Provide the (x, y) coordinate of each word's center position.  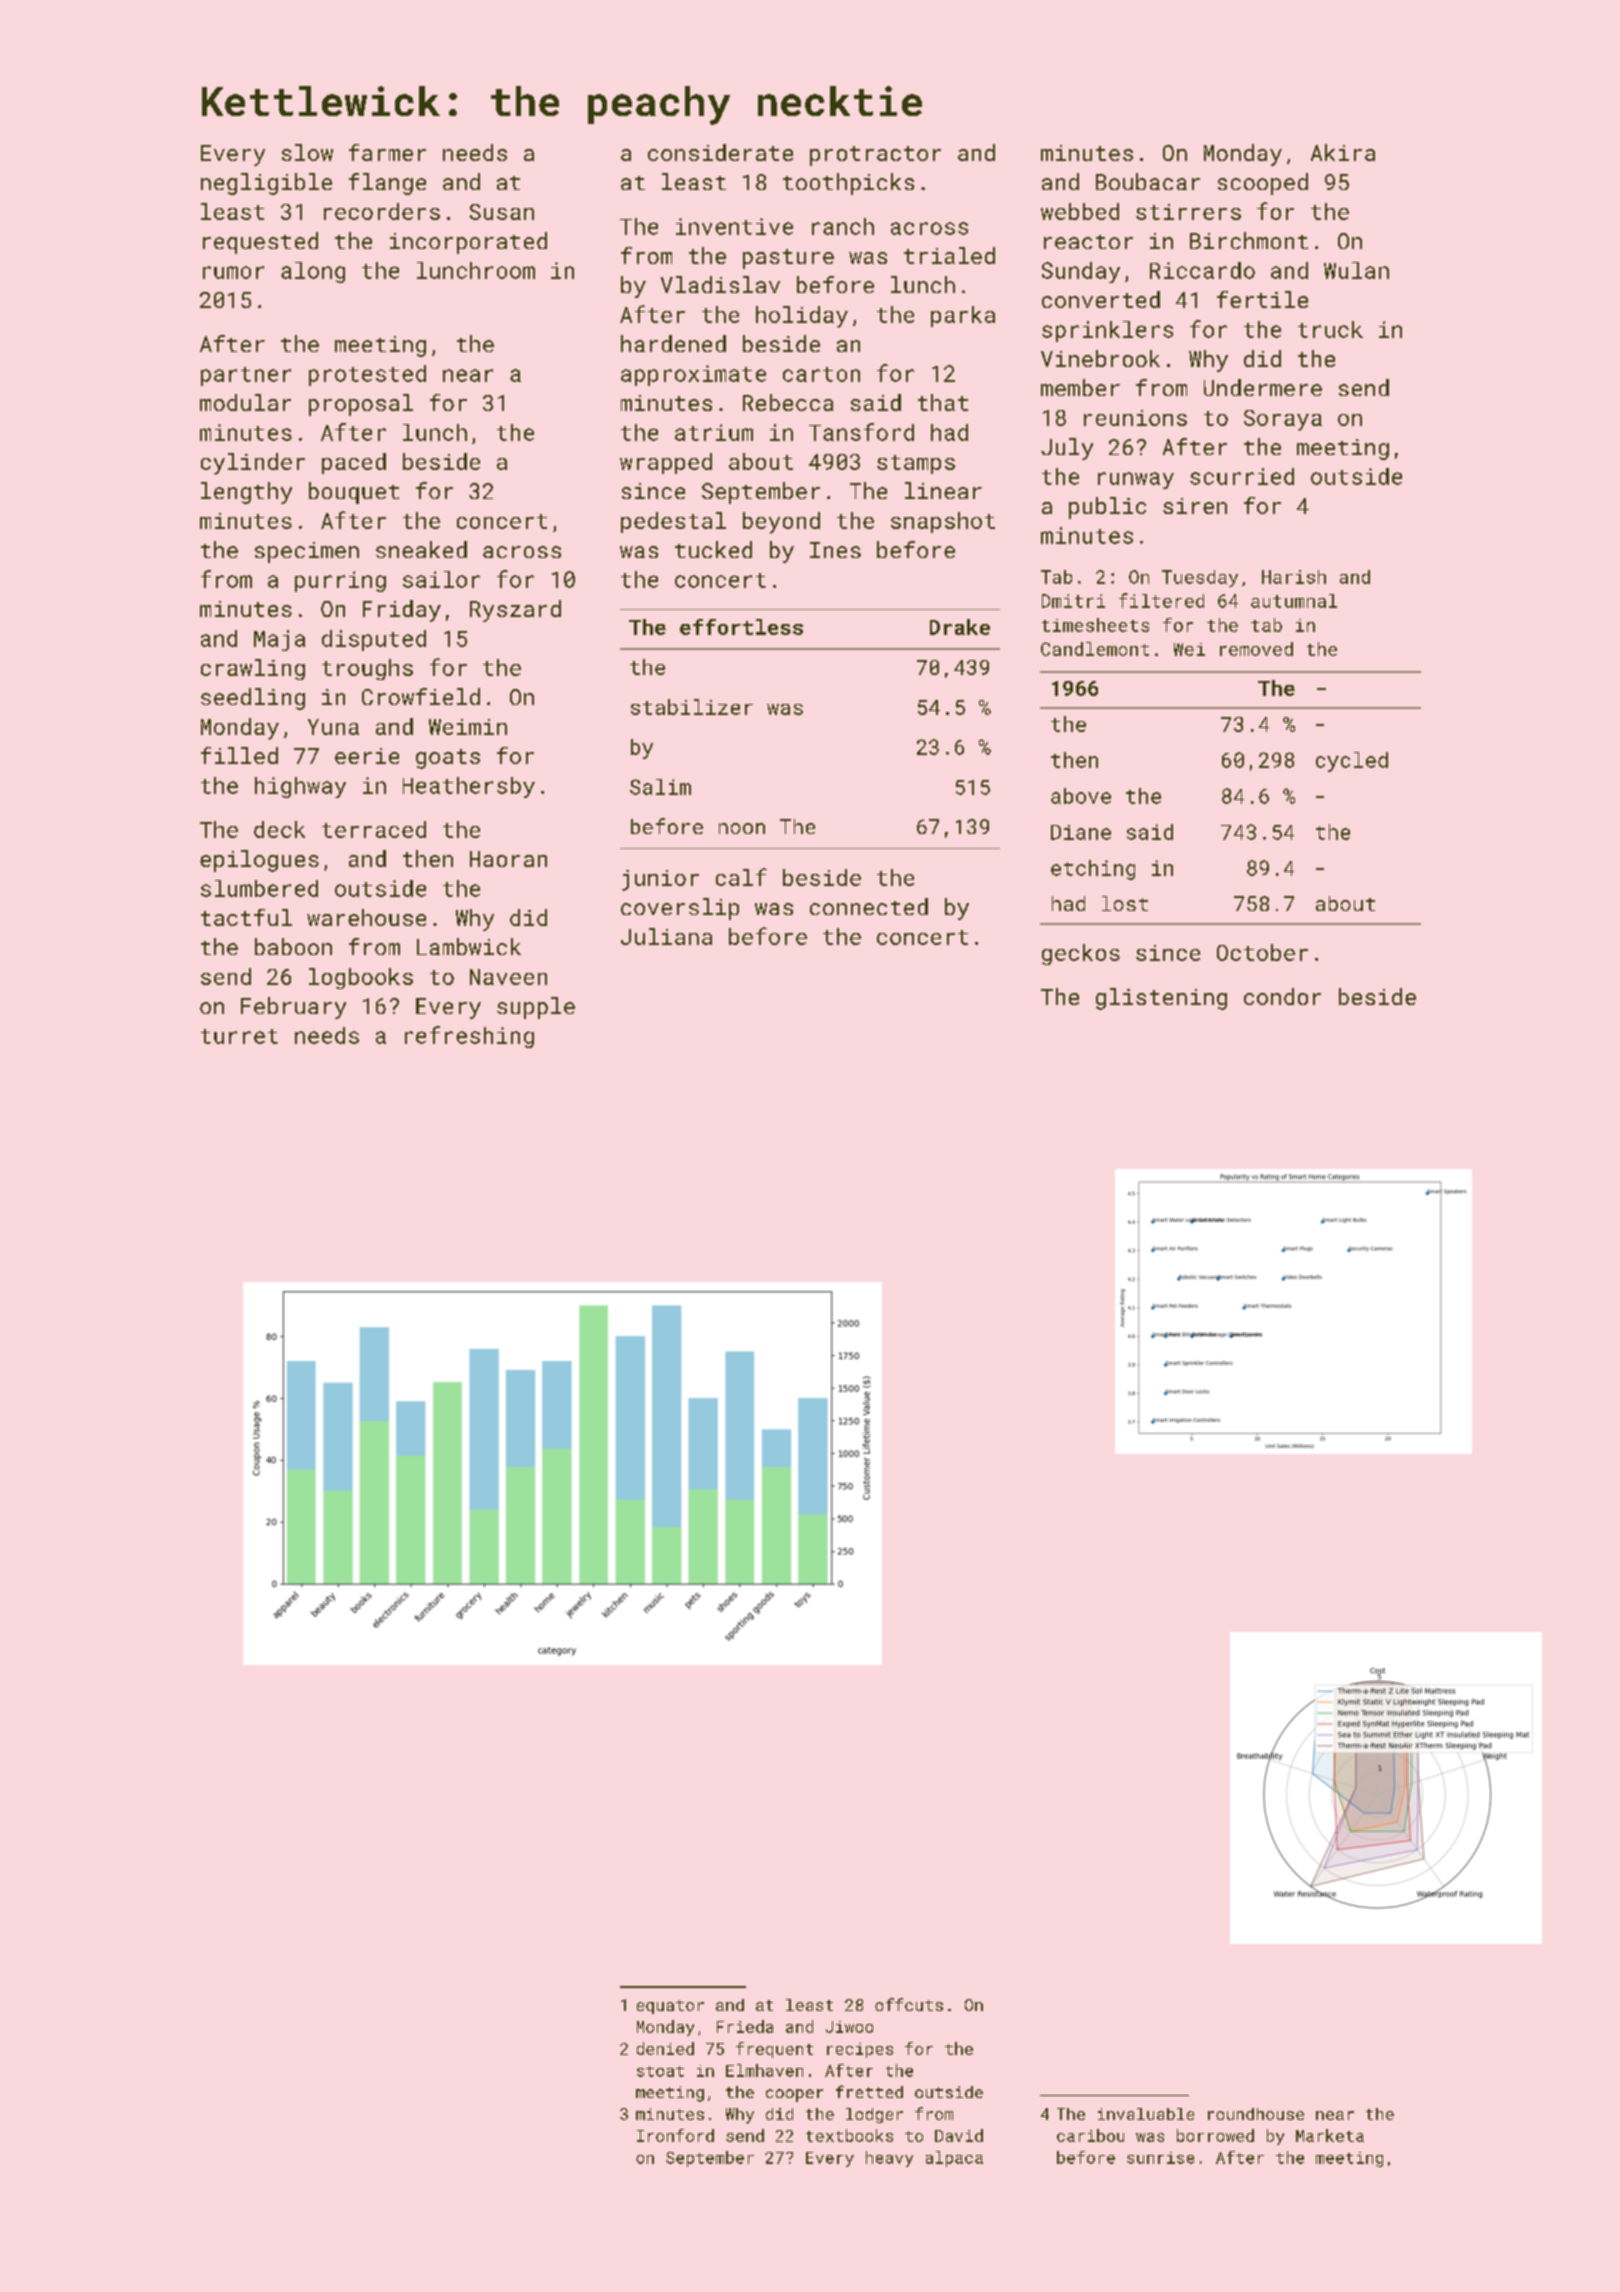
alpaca (954, 2159)
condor (1282, 996)
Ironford (675, 2135)
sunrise (1160, 2158)
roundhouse (1256, 2114)
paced (354, 463)
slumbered (259, 888)
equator (670, 2007)
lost (1125, 903)
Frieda (745, 2026)
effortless (741, 627)
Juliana (666, 936)
